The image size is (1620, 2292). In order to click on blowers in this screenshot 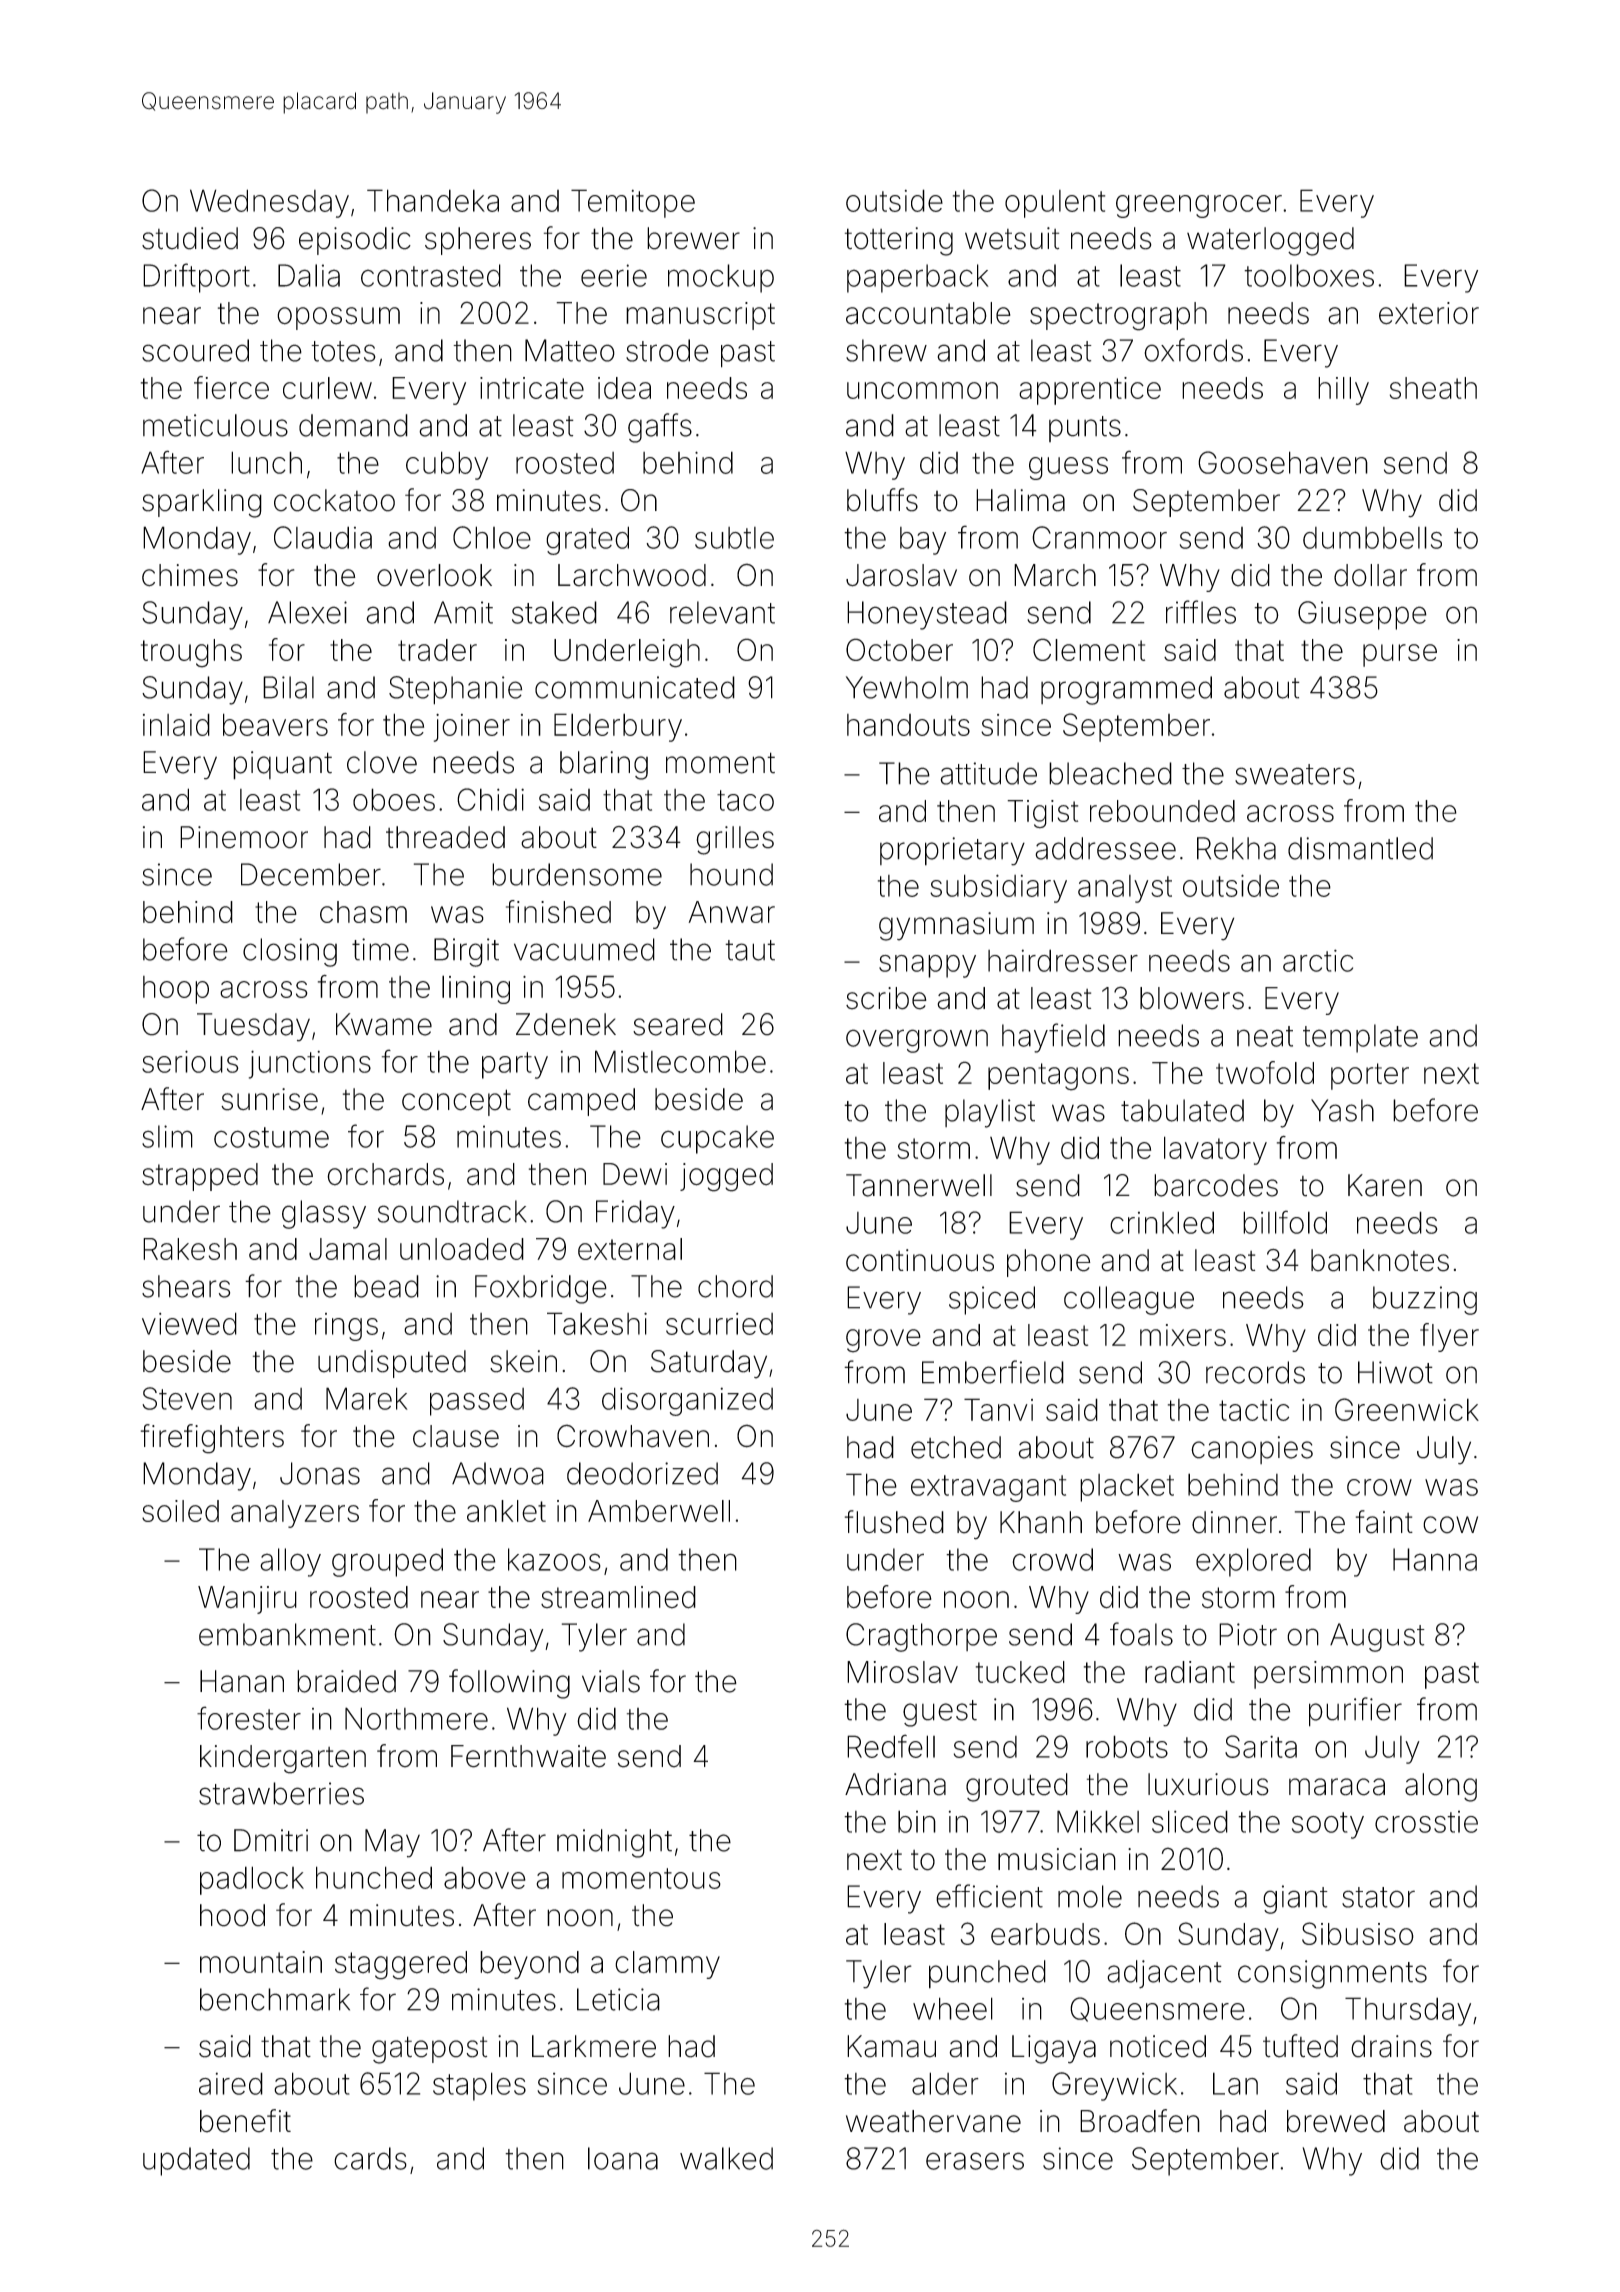, I will do `click(1192, 998)`.
